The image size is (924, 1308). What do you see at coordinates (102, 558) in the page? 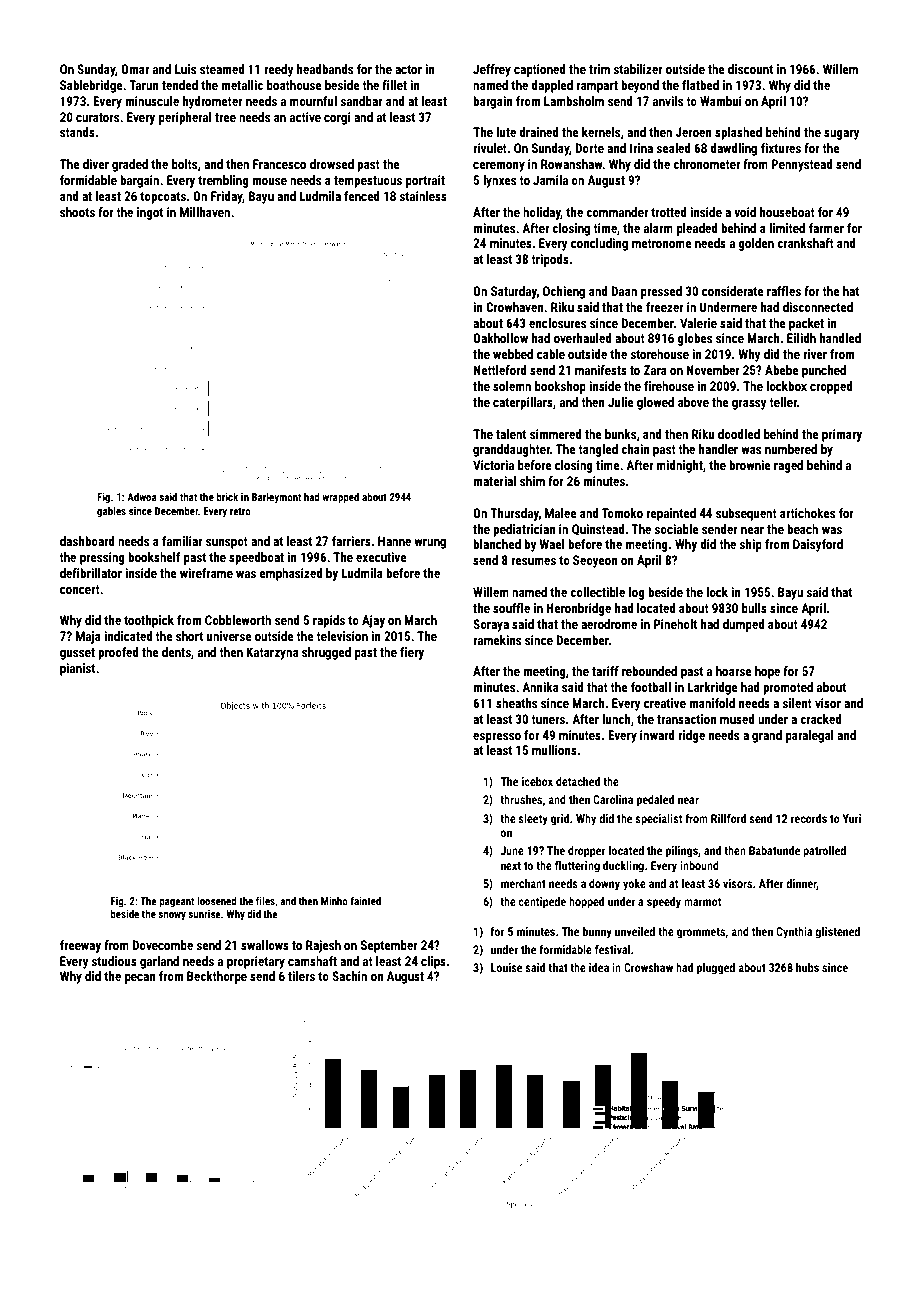
I see `pressing` at bounding box center [102, 558].
